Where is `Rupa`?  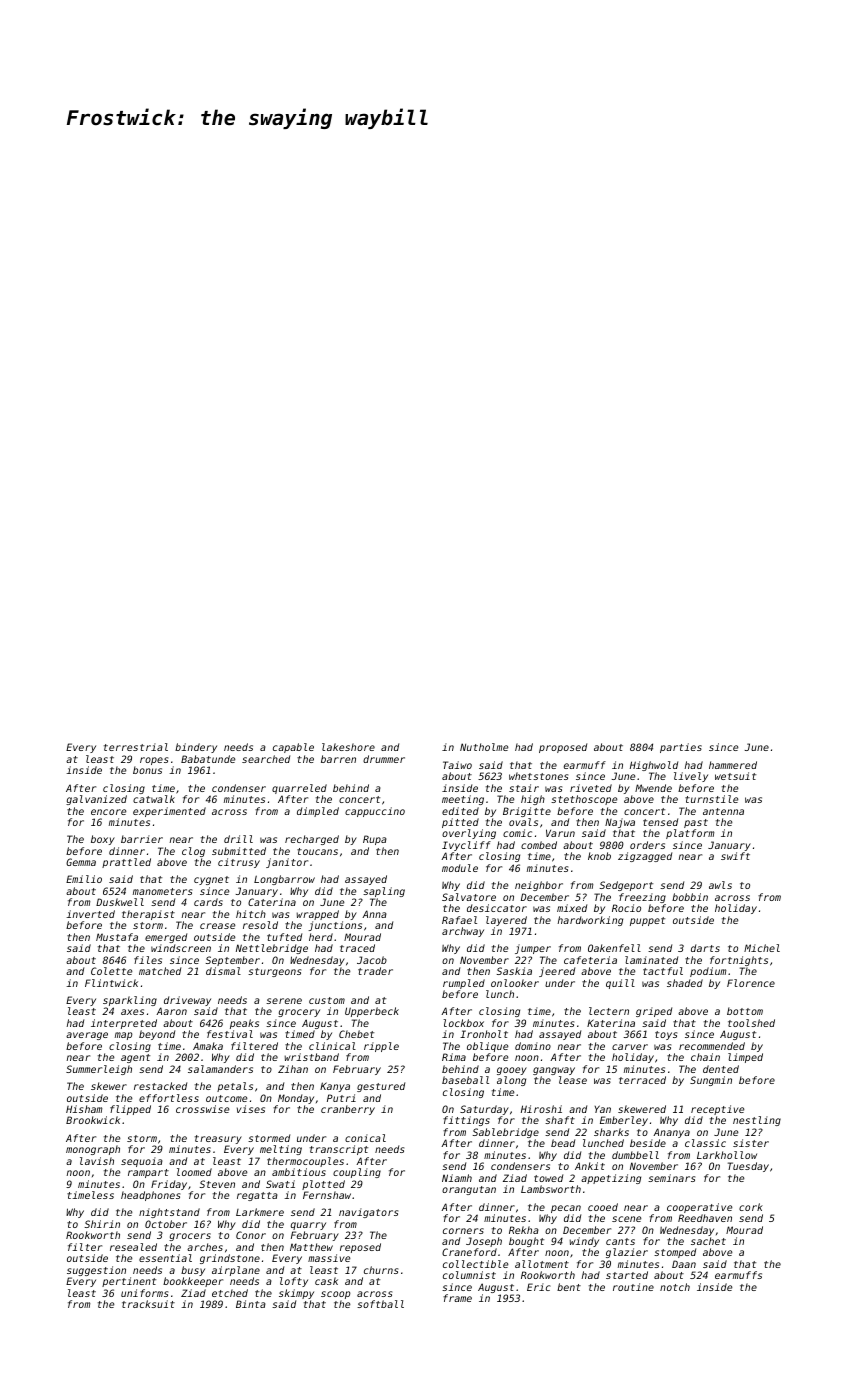 Rupa is located at coordinates (375, 840).
